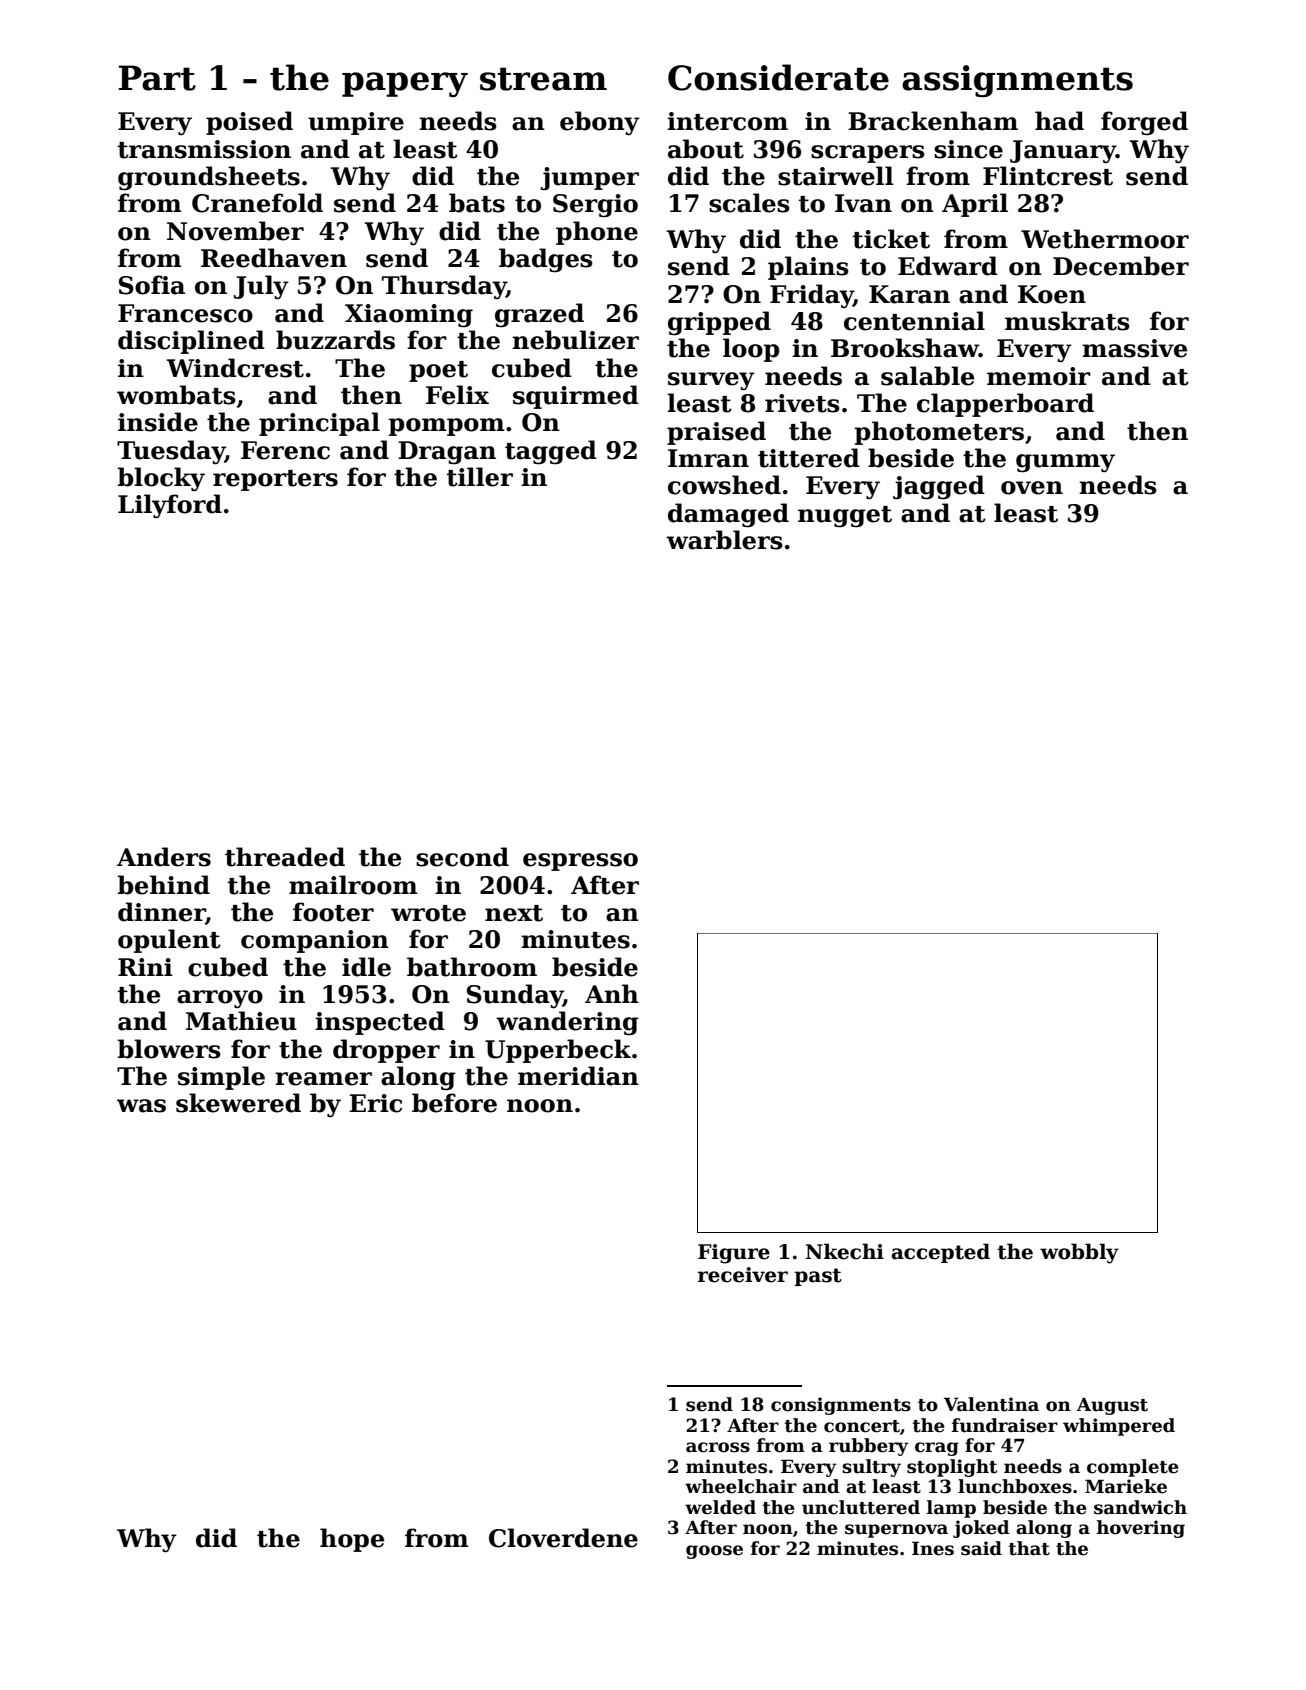 The height and width of the document is (1690, 1306). Describe the element at coordinates (580, 862) in the document. I see `espresso` at that location.
